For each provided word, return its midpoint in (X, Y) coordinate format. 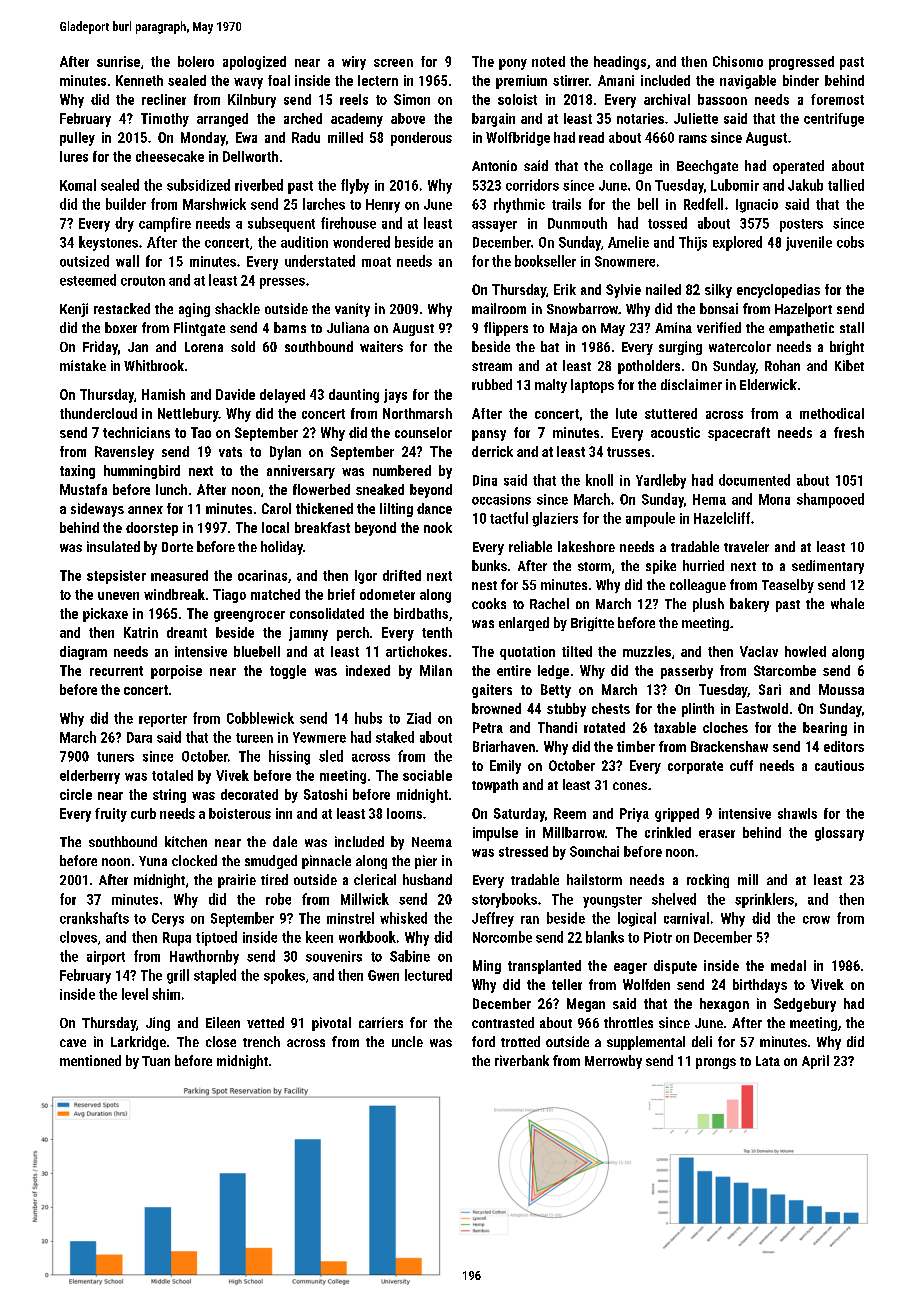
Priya (634, 815)
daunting (354, 396)
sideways (97, 510)
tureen (254, 738)
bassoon (722, 99)
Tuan (156, 1061)
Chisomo (738, 61)
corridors (532, 185)
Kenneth (139, 80)
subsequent (281, 224)
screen (393, 63)
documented (754, 480)
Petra (488, 727)
